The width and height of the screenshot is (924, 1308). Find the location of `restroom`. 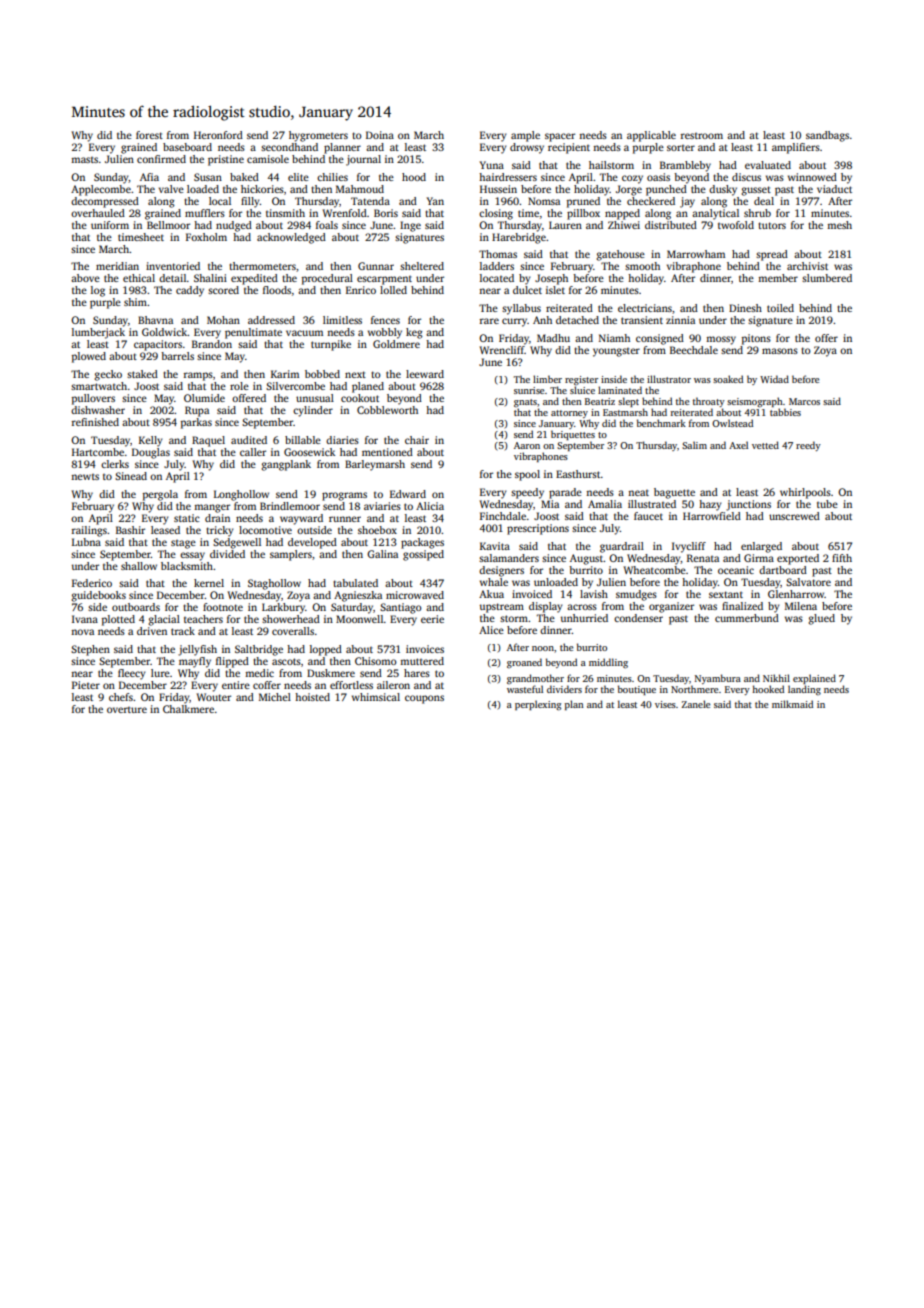

restroom is located at coordinates (702, 136).
